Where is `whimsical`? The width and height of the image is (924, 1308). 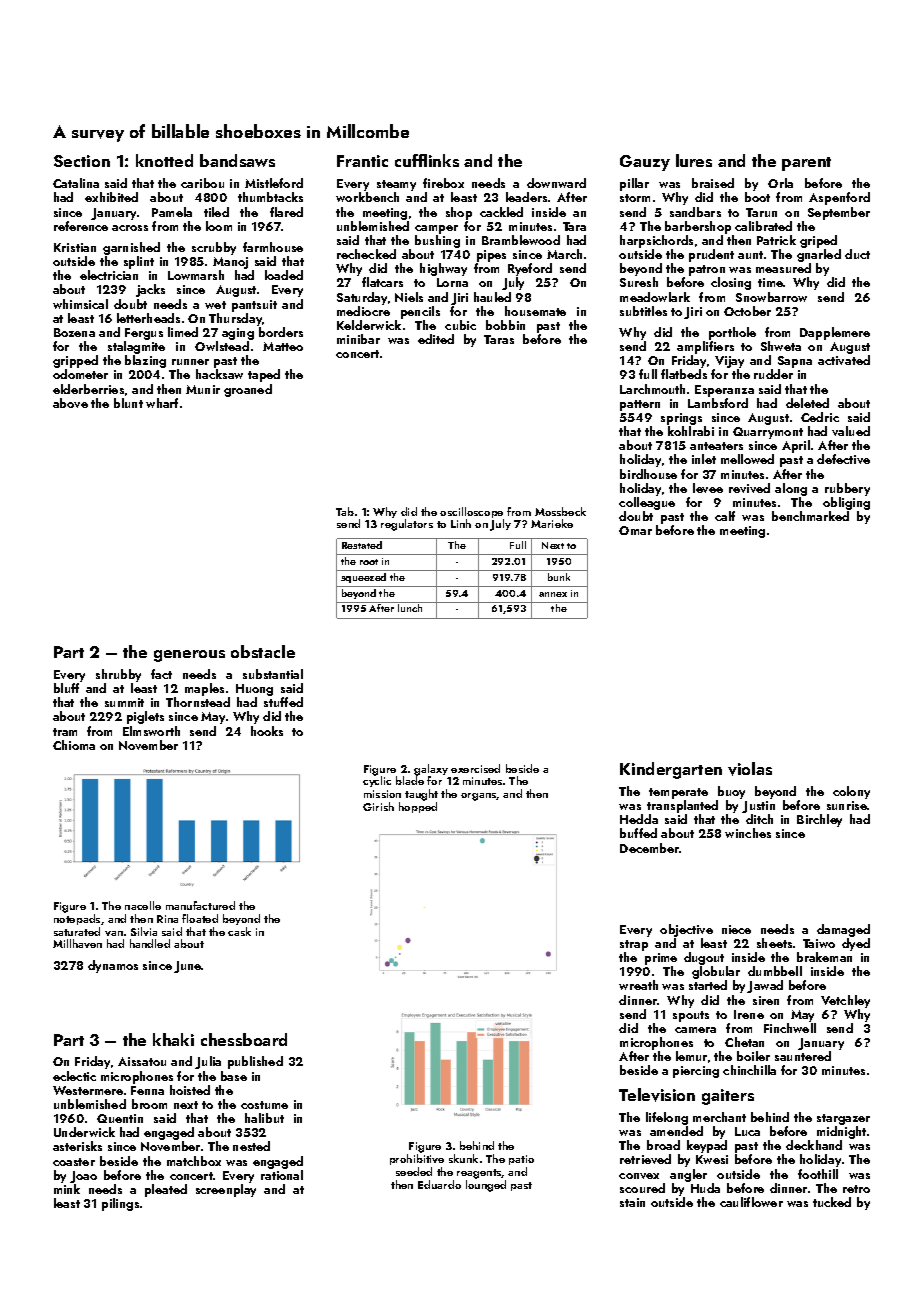
whimsical is located at coordinates (80, 304).
